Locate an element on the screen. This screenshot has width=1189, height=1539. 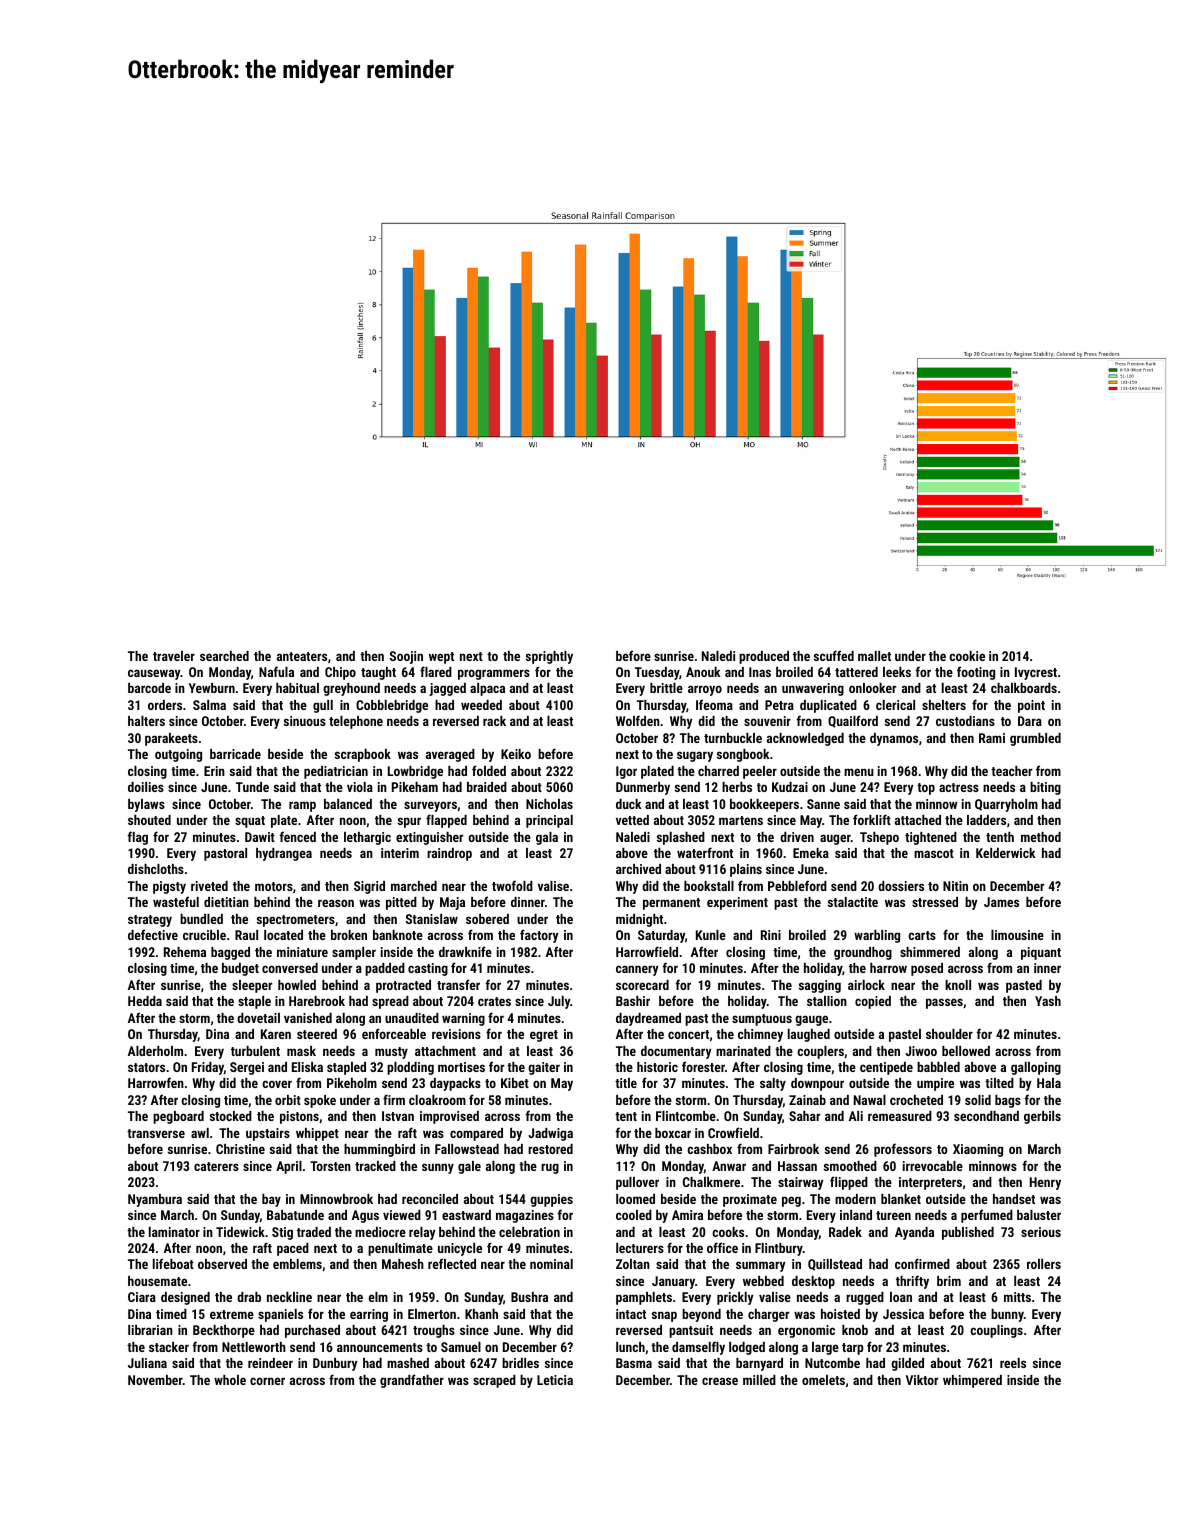
daydreamed is located at coordinates (648, 1019).
